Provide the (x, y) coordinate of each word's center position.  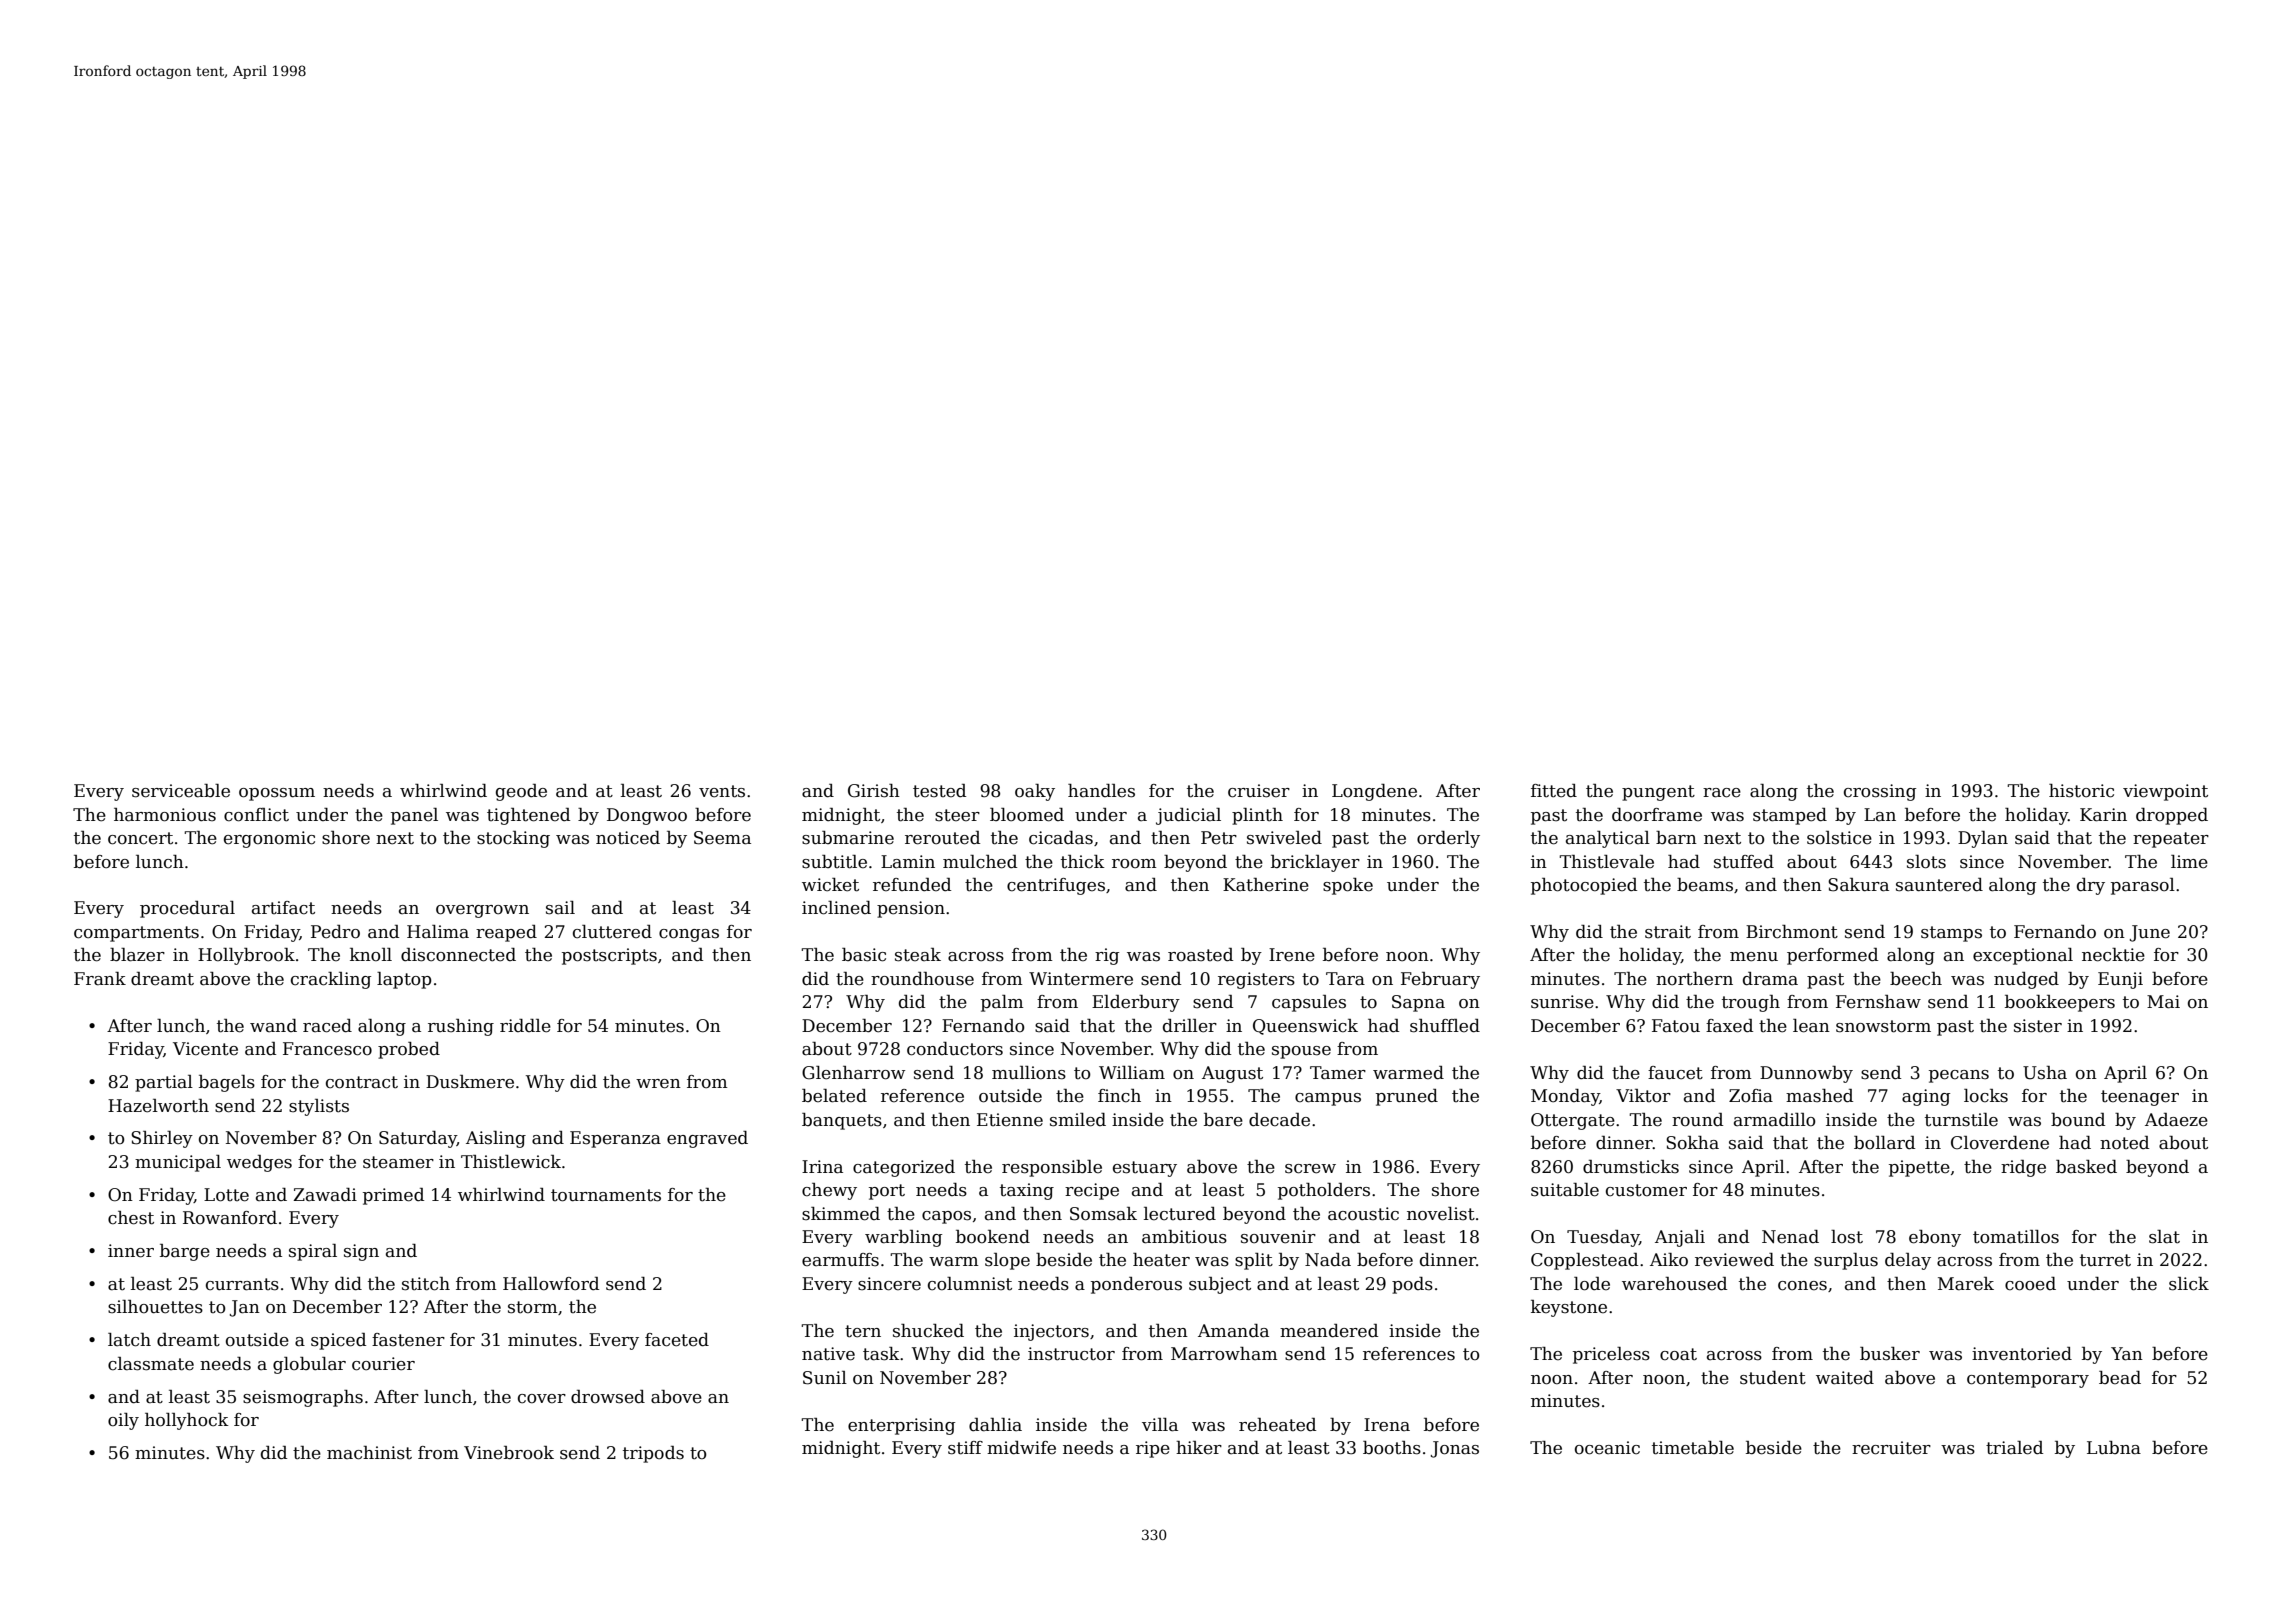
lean (1811, 1026)
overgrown (482, 911)
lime (2189, 862)
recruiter (1891, 1448)
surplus (1846, 1261)
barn (1676, 838)
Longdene (1374, 792)
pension (911, 909)
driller (1190, 1026)
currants (242, 1284)
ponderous (1136, 1285)
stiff (965, 1448)
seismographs (303, 1398)
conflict (256, 815)
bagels (227, 1083)
